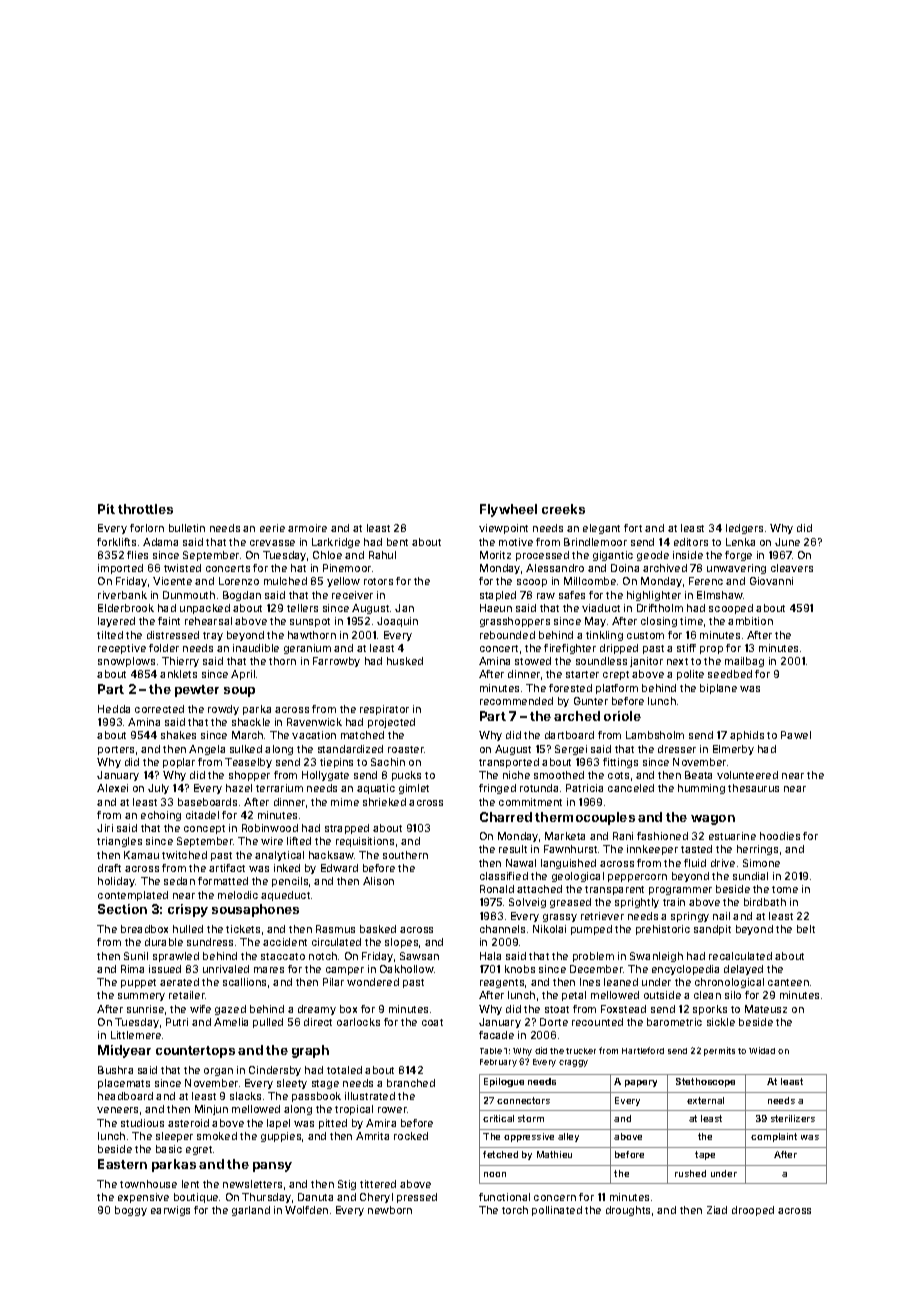 The image size is (924, 1308). What do you see at coordinates (496, 608) in the page?
I see `Haeun` at bounding box center [496, 608].
